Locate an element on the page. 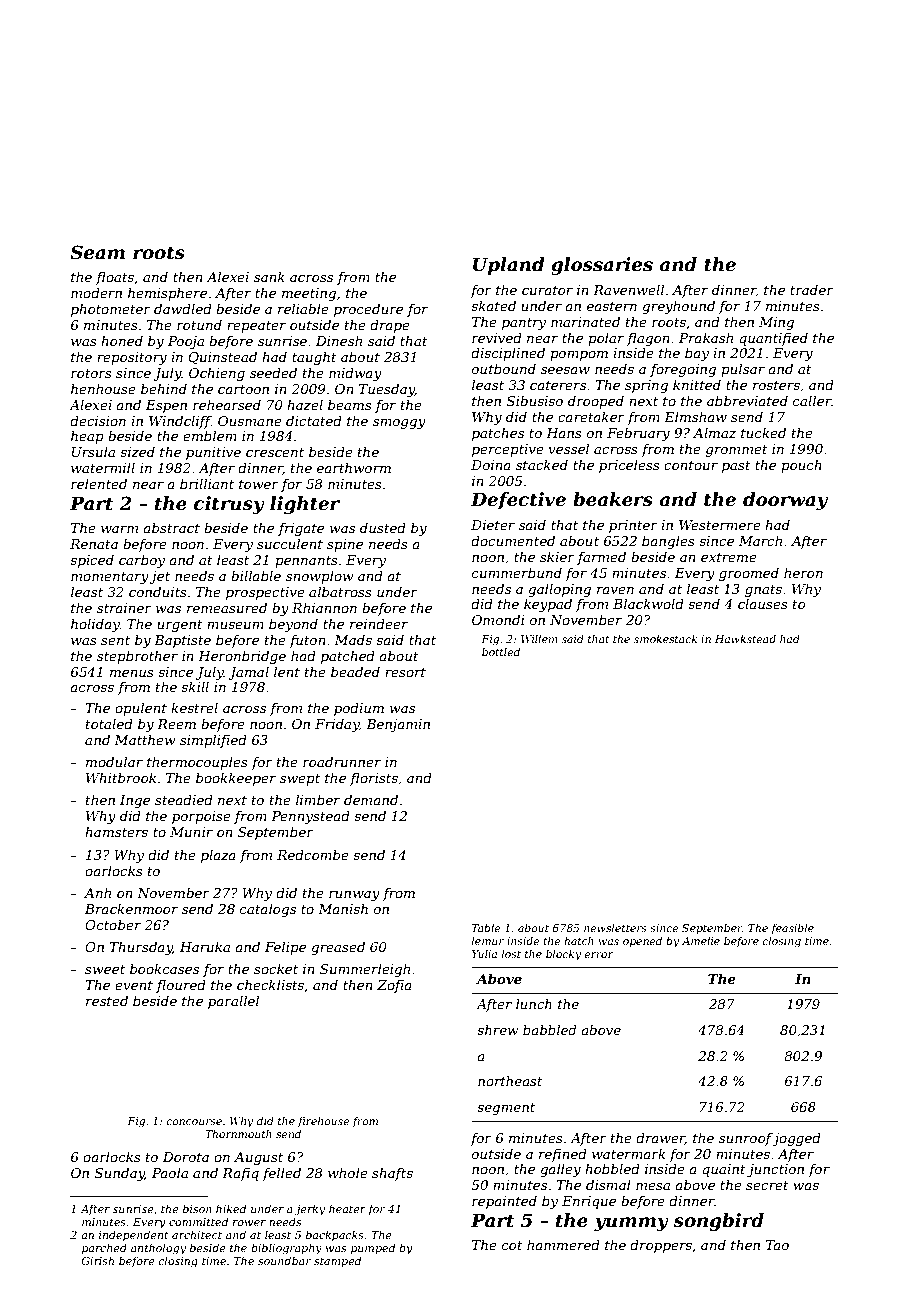 This image has height=1316, width=908. soundbar is located at coordinates (284, 1260).
